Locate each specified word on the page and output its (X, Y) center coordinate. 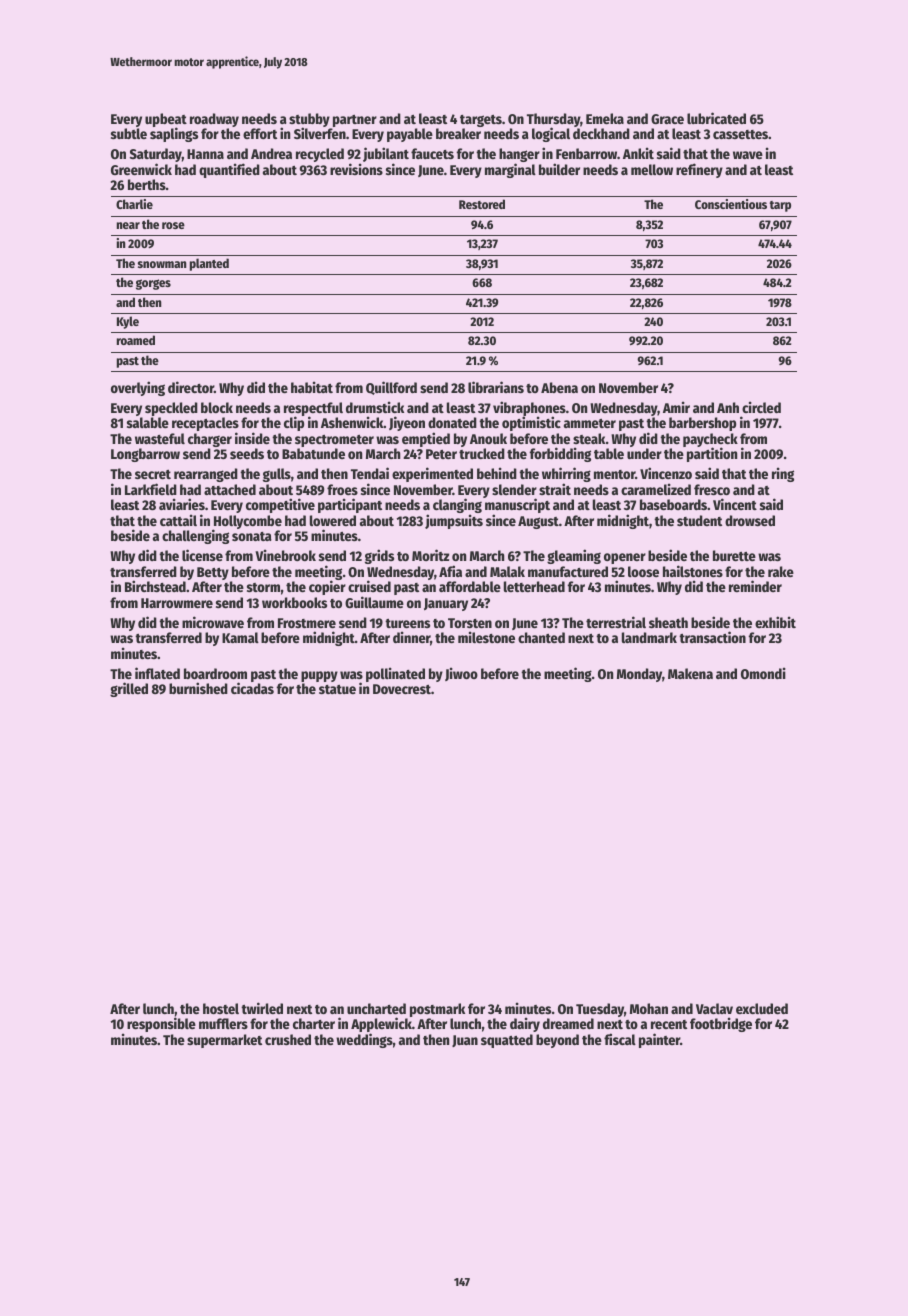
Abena (559, 387)
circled (761, 407)
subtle (129, 133)
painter (659, 1040)
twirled (262, 1008)
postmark (437, 1010)
